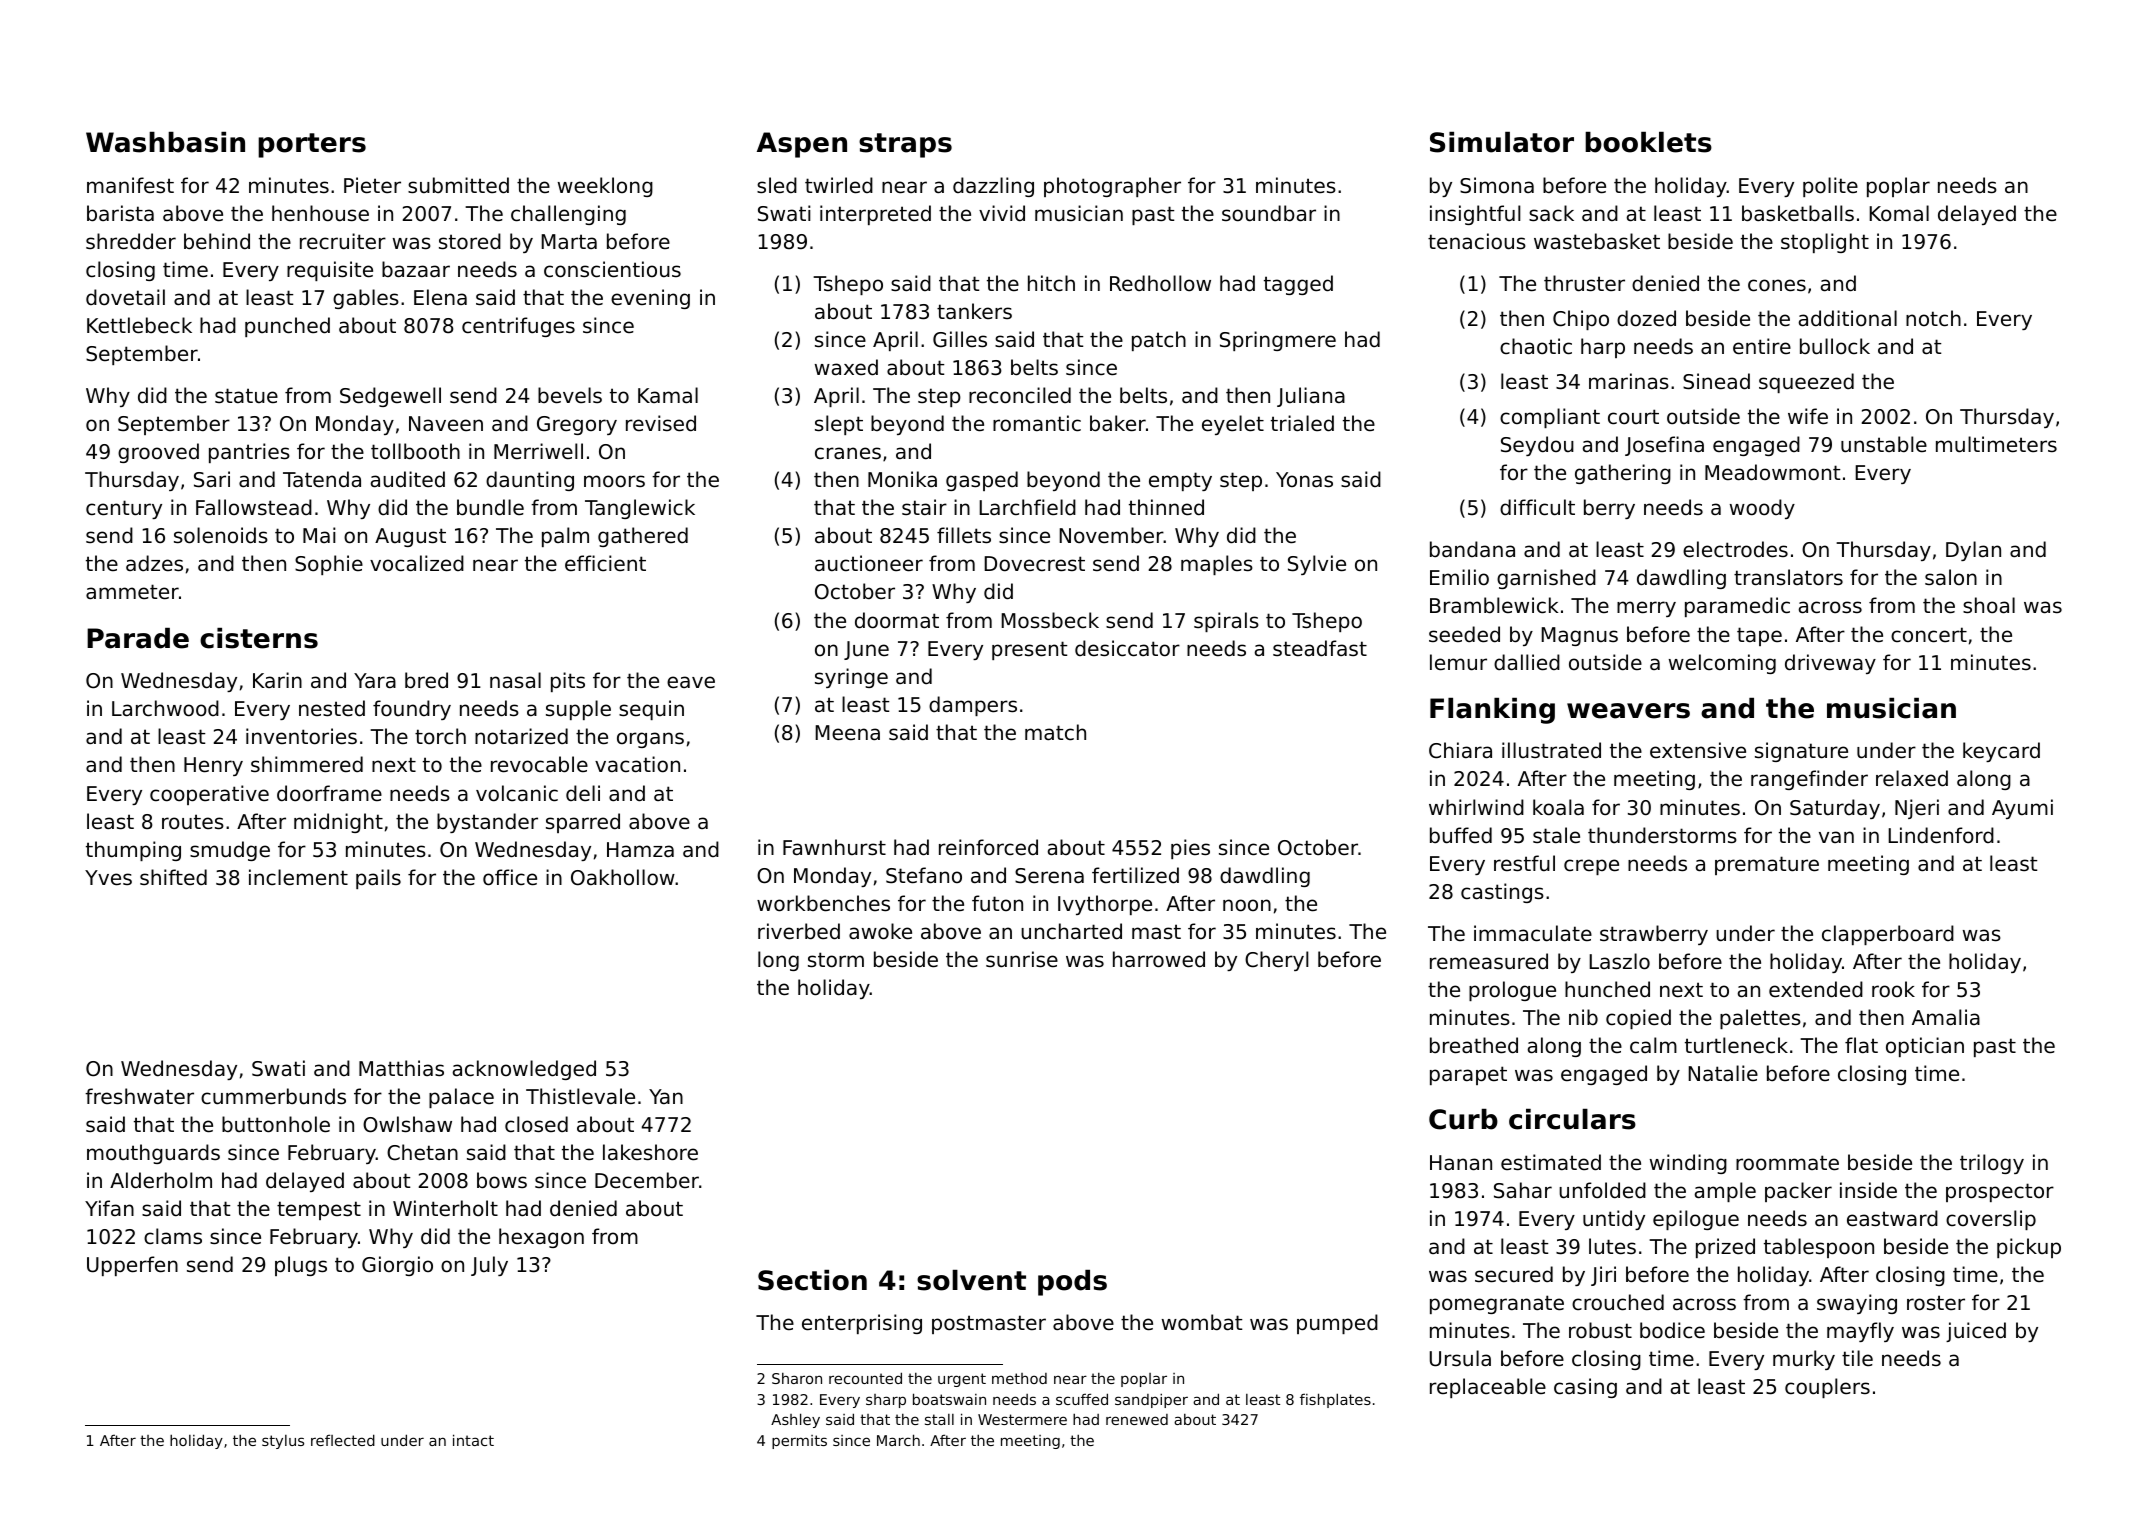  I want to click on polite, so click(1830, 187).
